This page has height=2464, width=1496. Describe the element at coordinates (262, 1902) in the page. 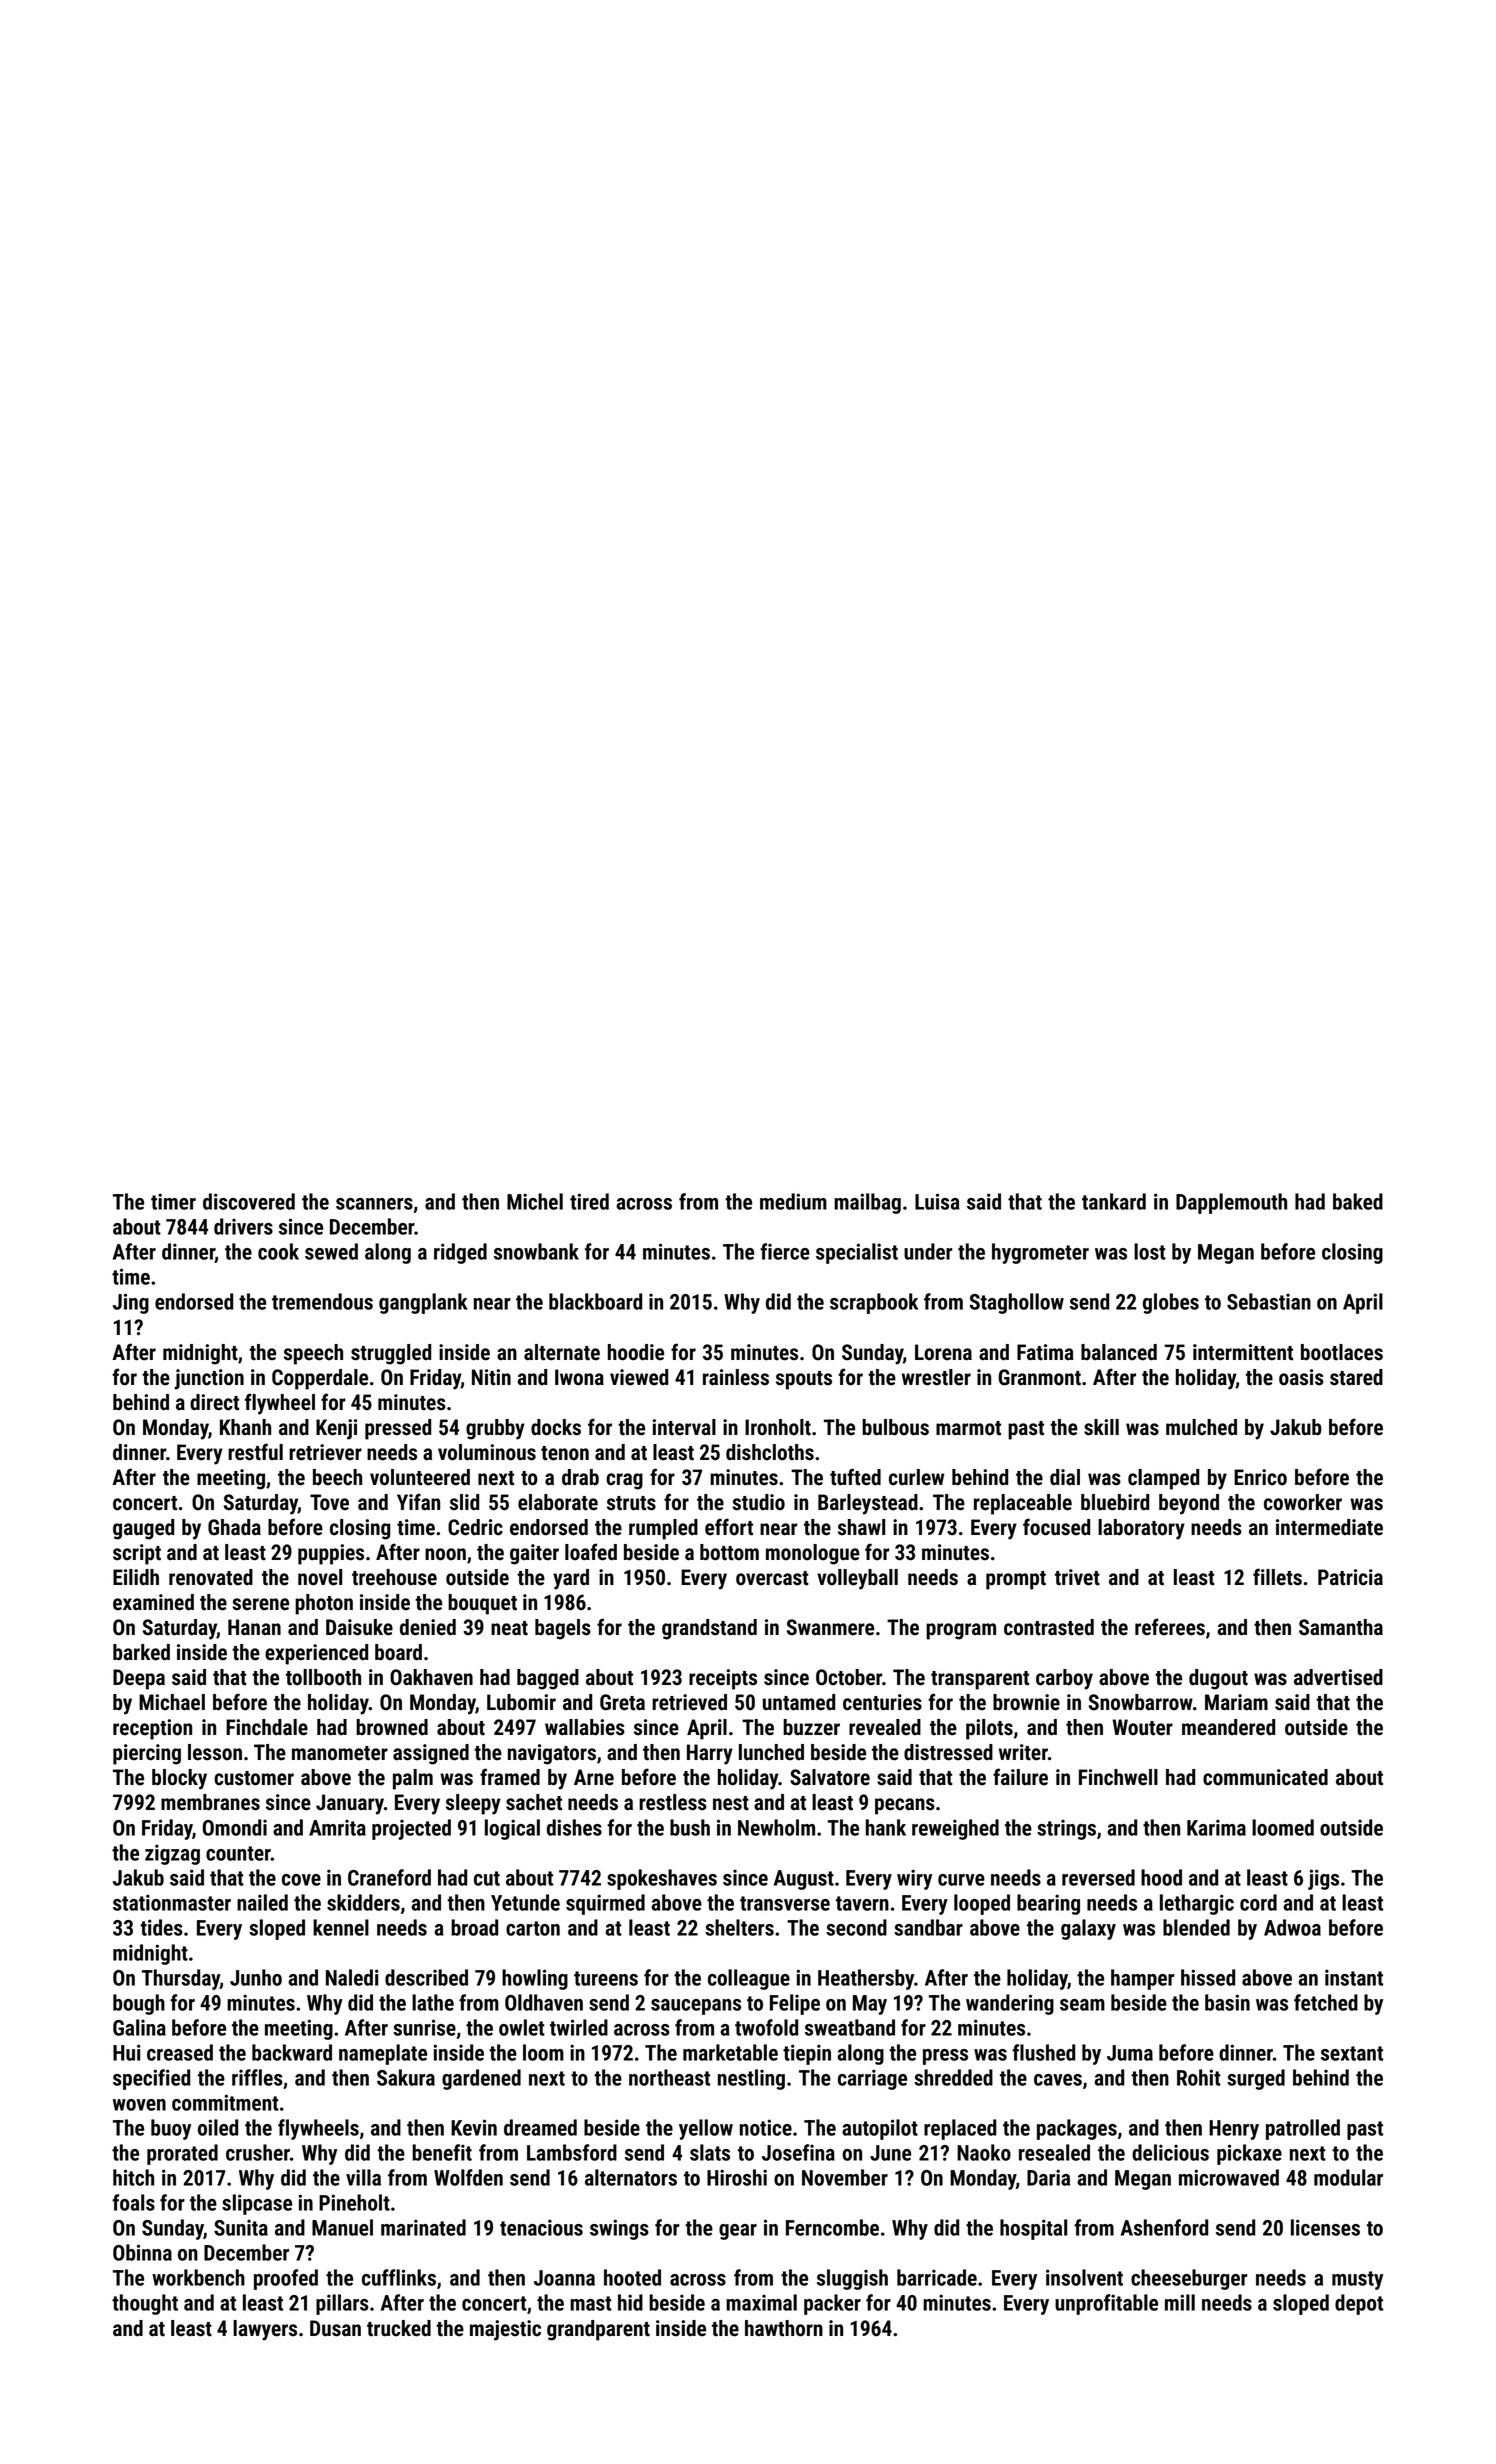

I see `nailed` at that location.
